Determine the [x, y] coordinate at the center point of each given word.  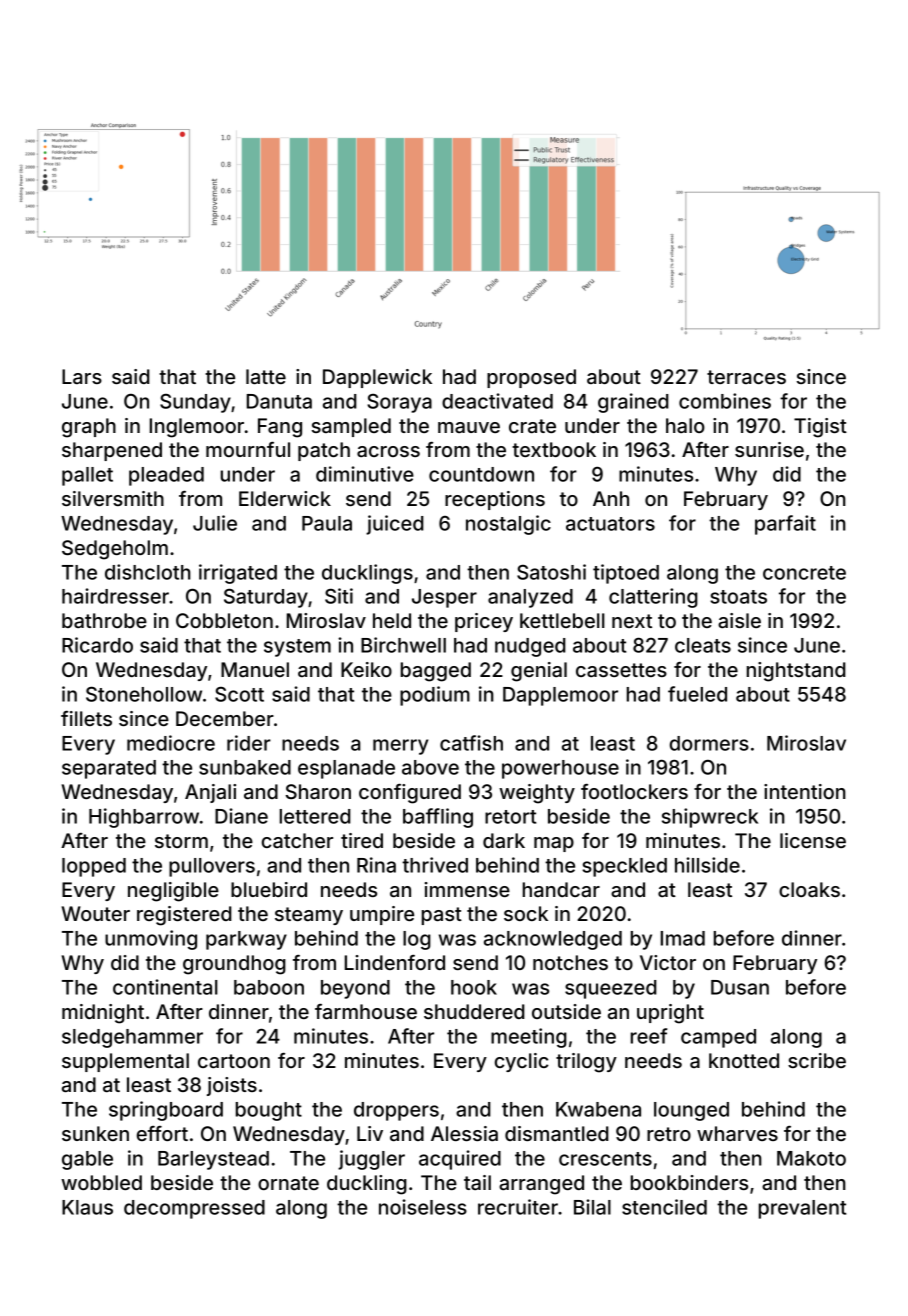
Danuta [279, 401]
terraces [746, 377]
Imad [683, 938]
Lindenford [395, 962]
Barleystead [213, 1160]
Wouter [95, 913]
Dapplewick [377, 378]
